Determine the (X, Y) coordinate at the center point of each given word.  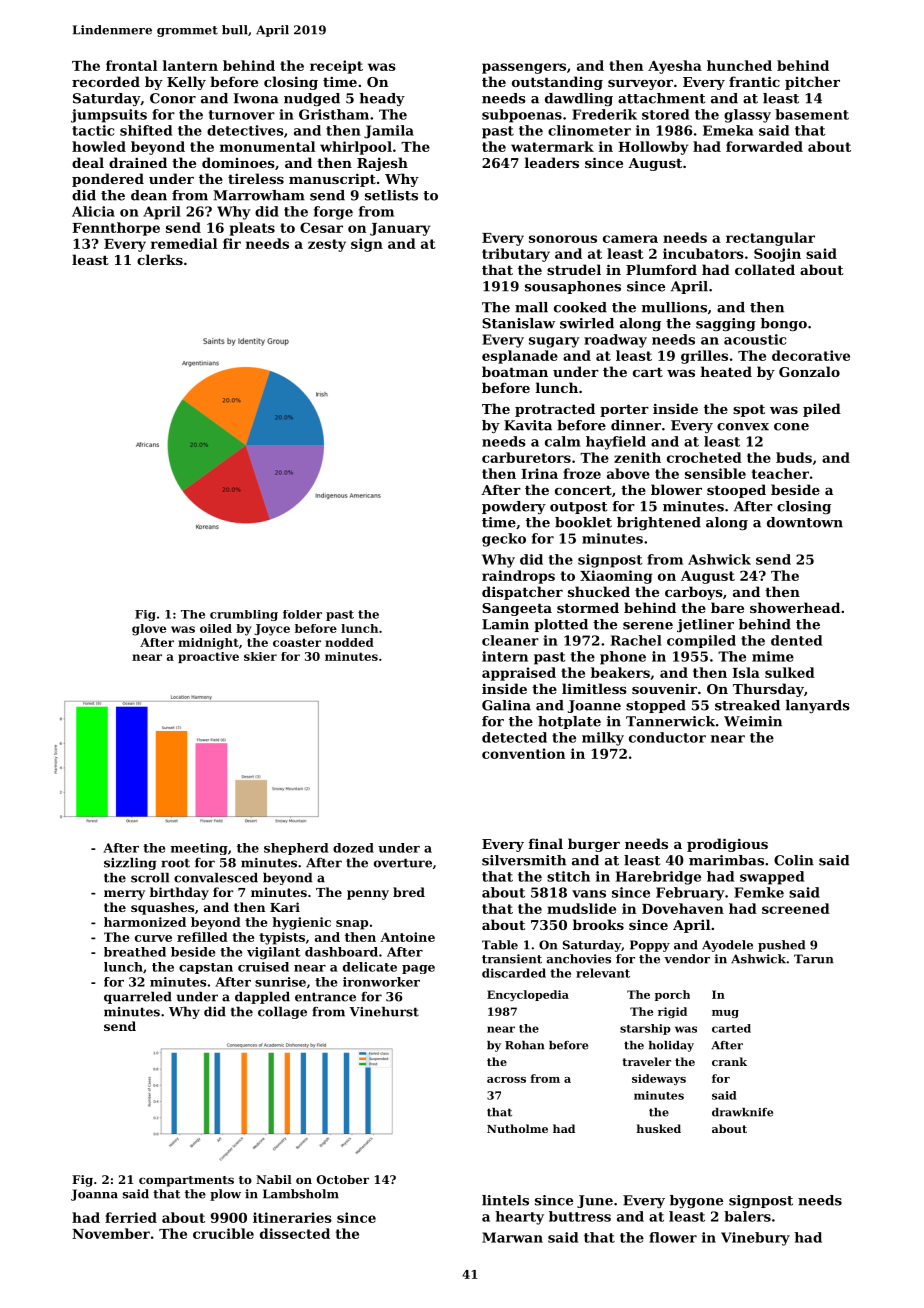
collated (765, 269)
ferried (131, 1217)
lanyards (818, 706)
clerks (160, 259)
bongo (784, 324)
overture (403, 863)
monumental (267, 146)
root (175, 863)
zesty (327, 245)
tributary (516, 255)
